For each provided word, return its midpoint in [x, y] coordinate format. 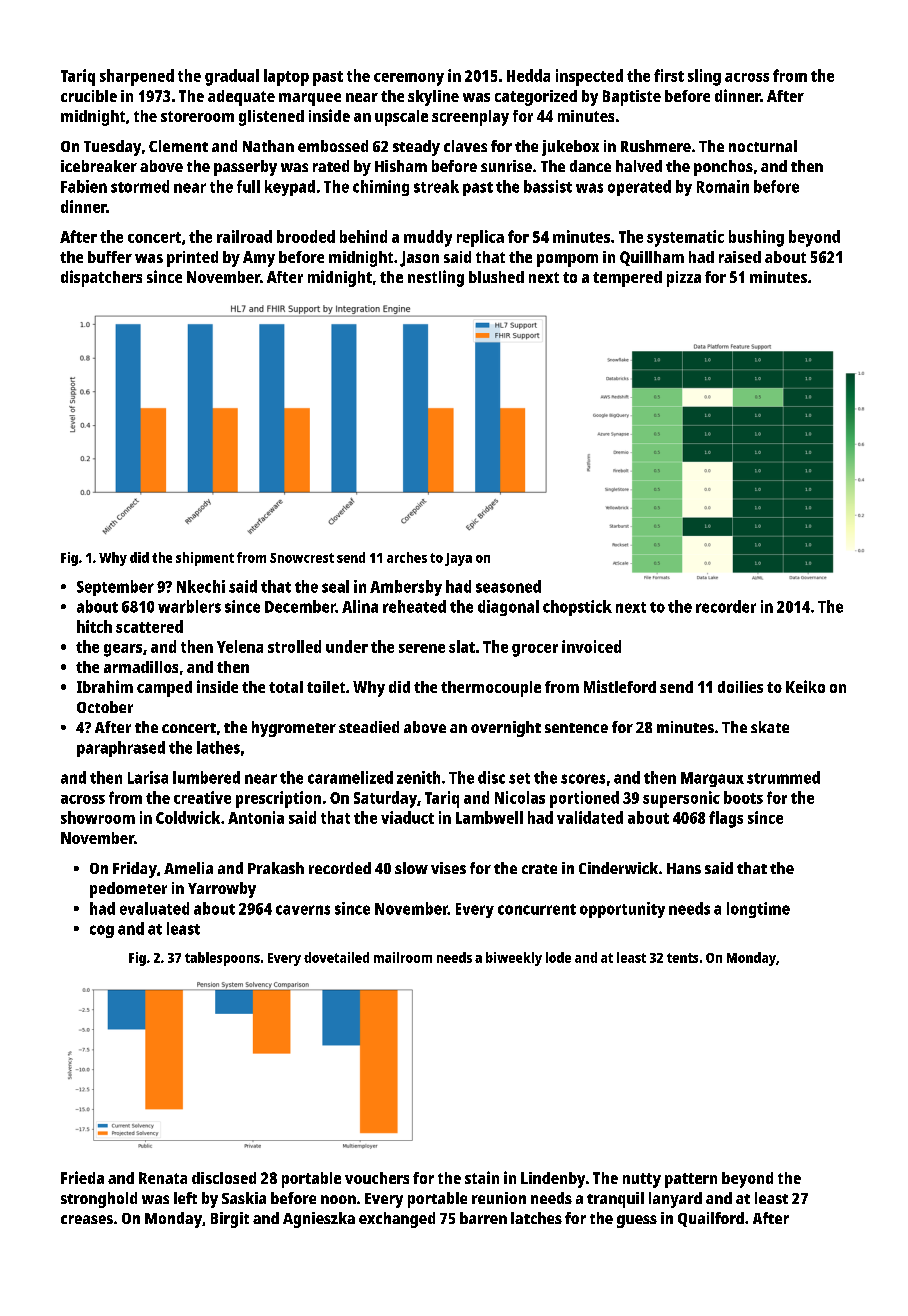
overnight [506, 729]
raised [740, 257]
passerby [245, 168]
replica [480, 238]
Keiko [805, 686]
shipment [205, 559]
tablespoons [222, 959]
